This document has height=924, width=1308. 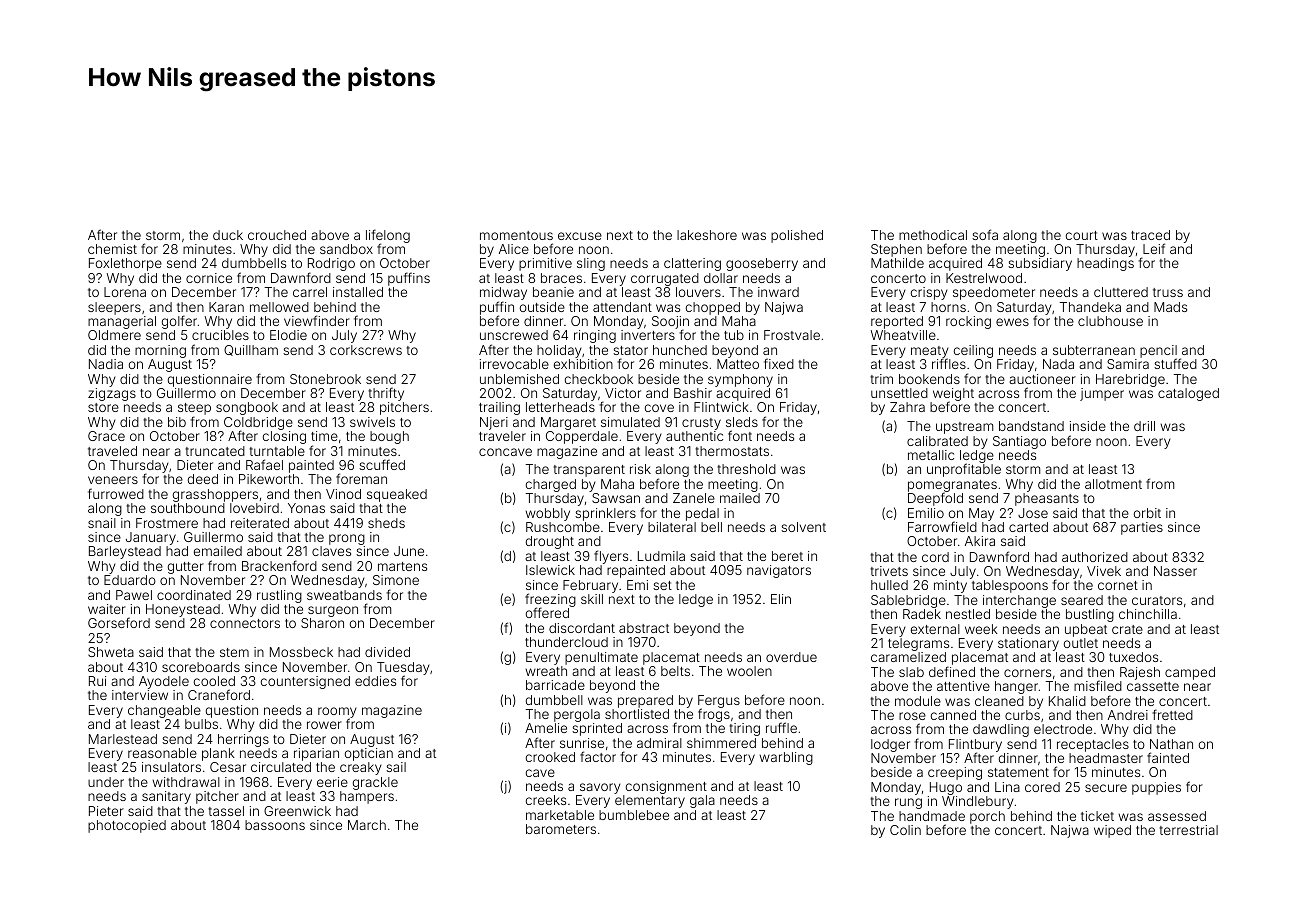 What do you see at coordinates (952, 486) in the document?
I see `pomegranates` at bounding box center [952, 486].
